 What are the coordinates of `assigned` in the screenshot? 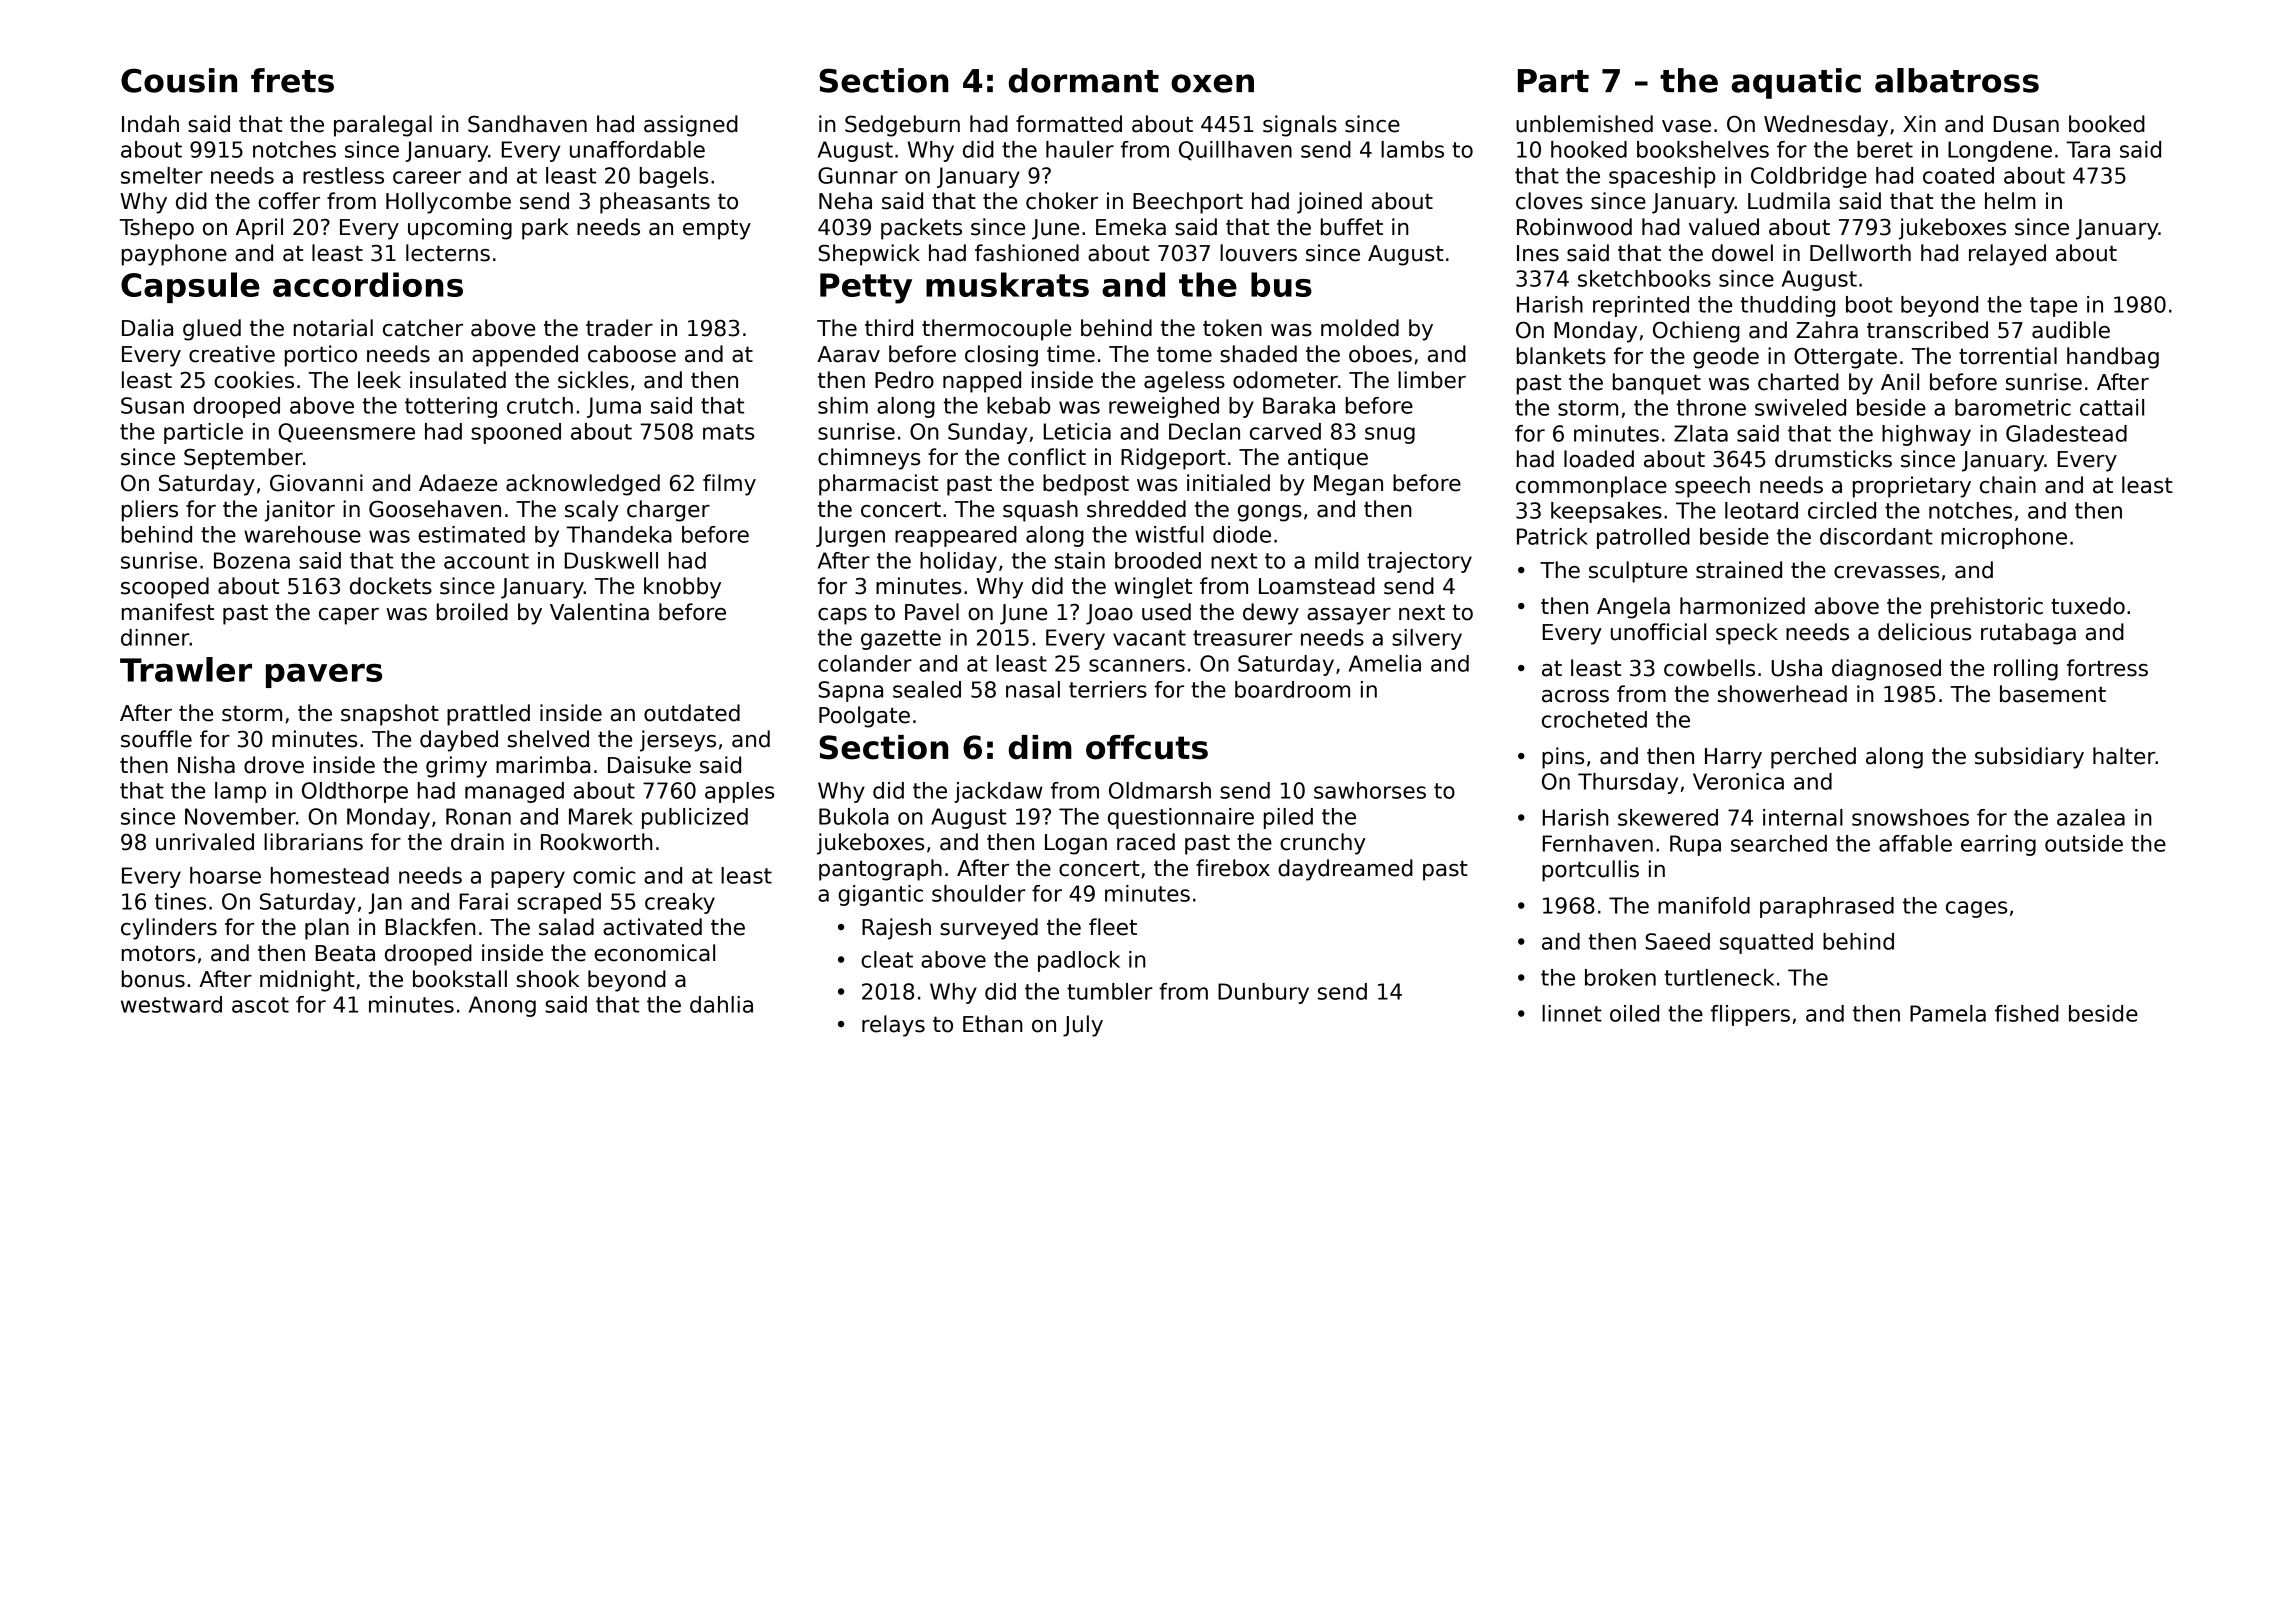 It's located at (691, 126).
